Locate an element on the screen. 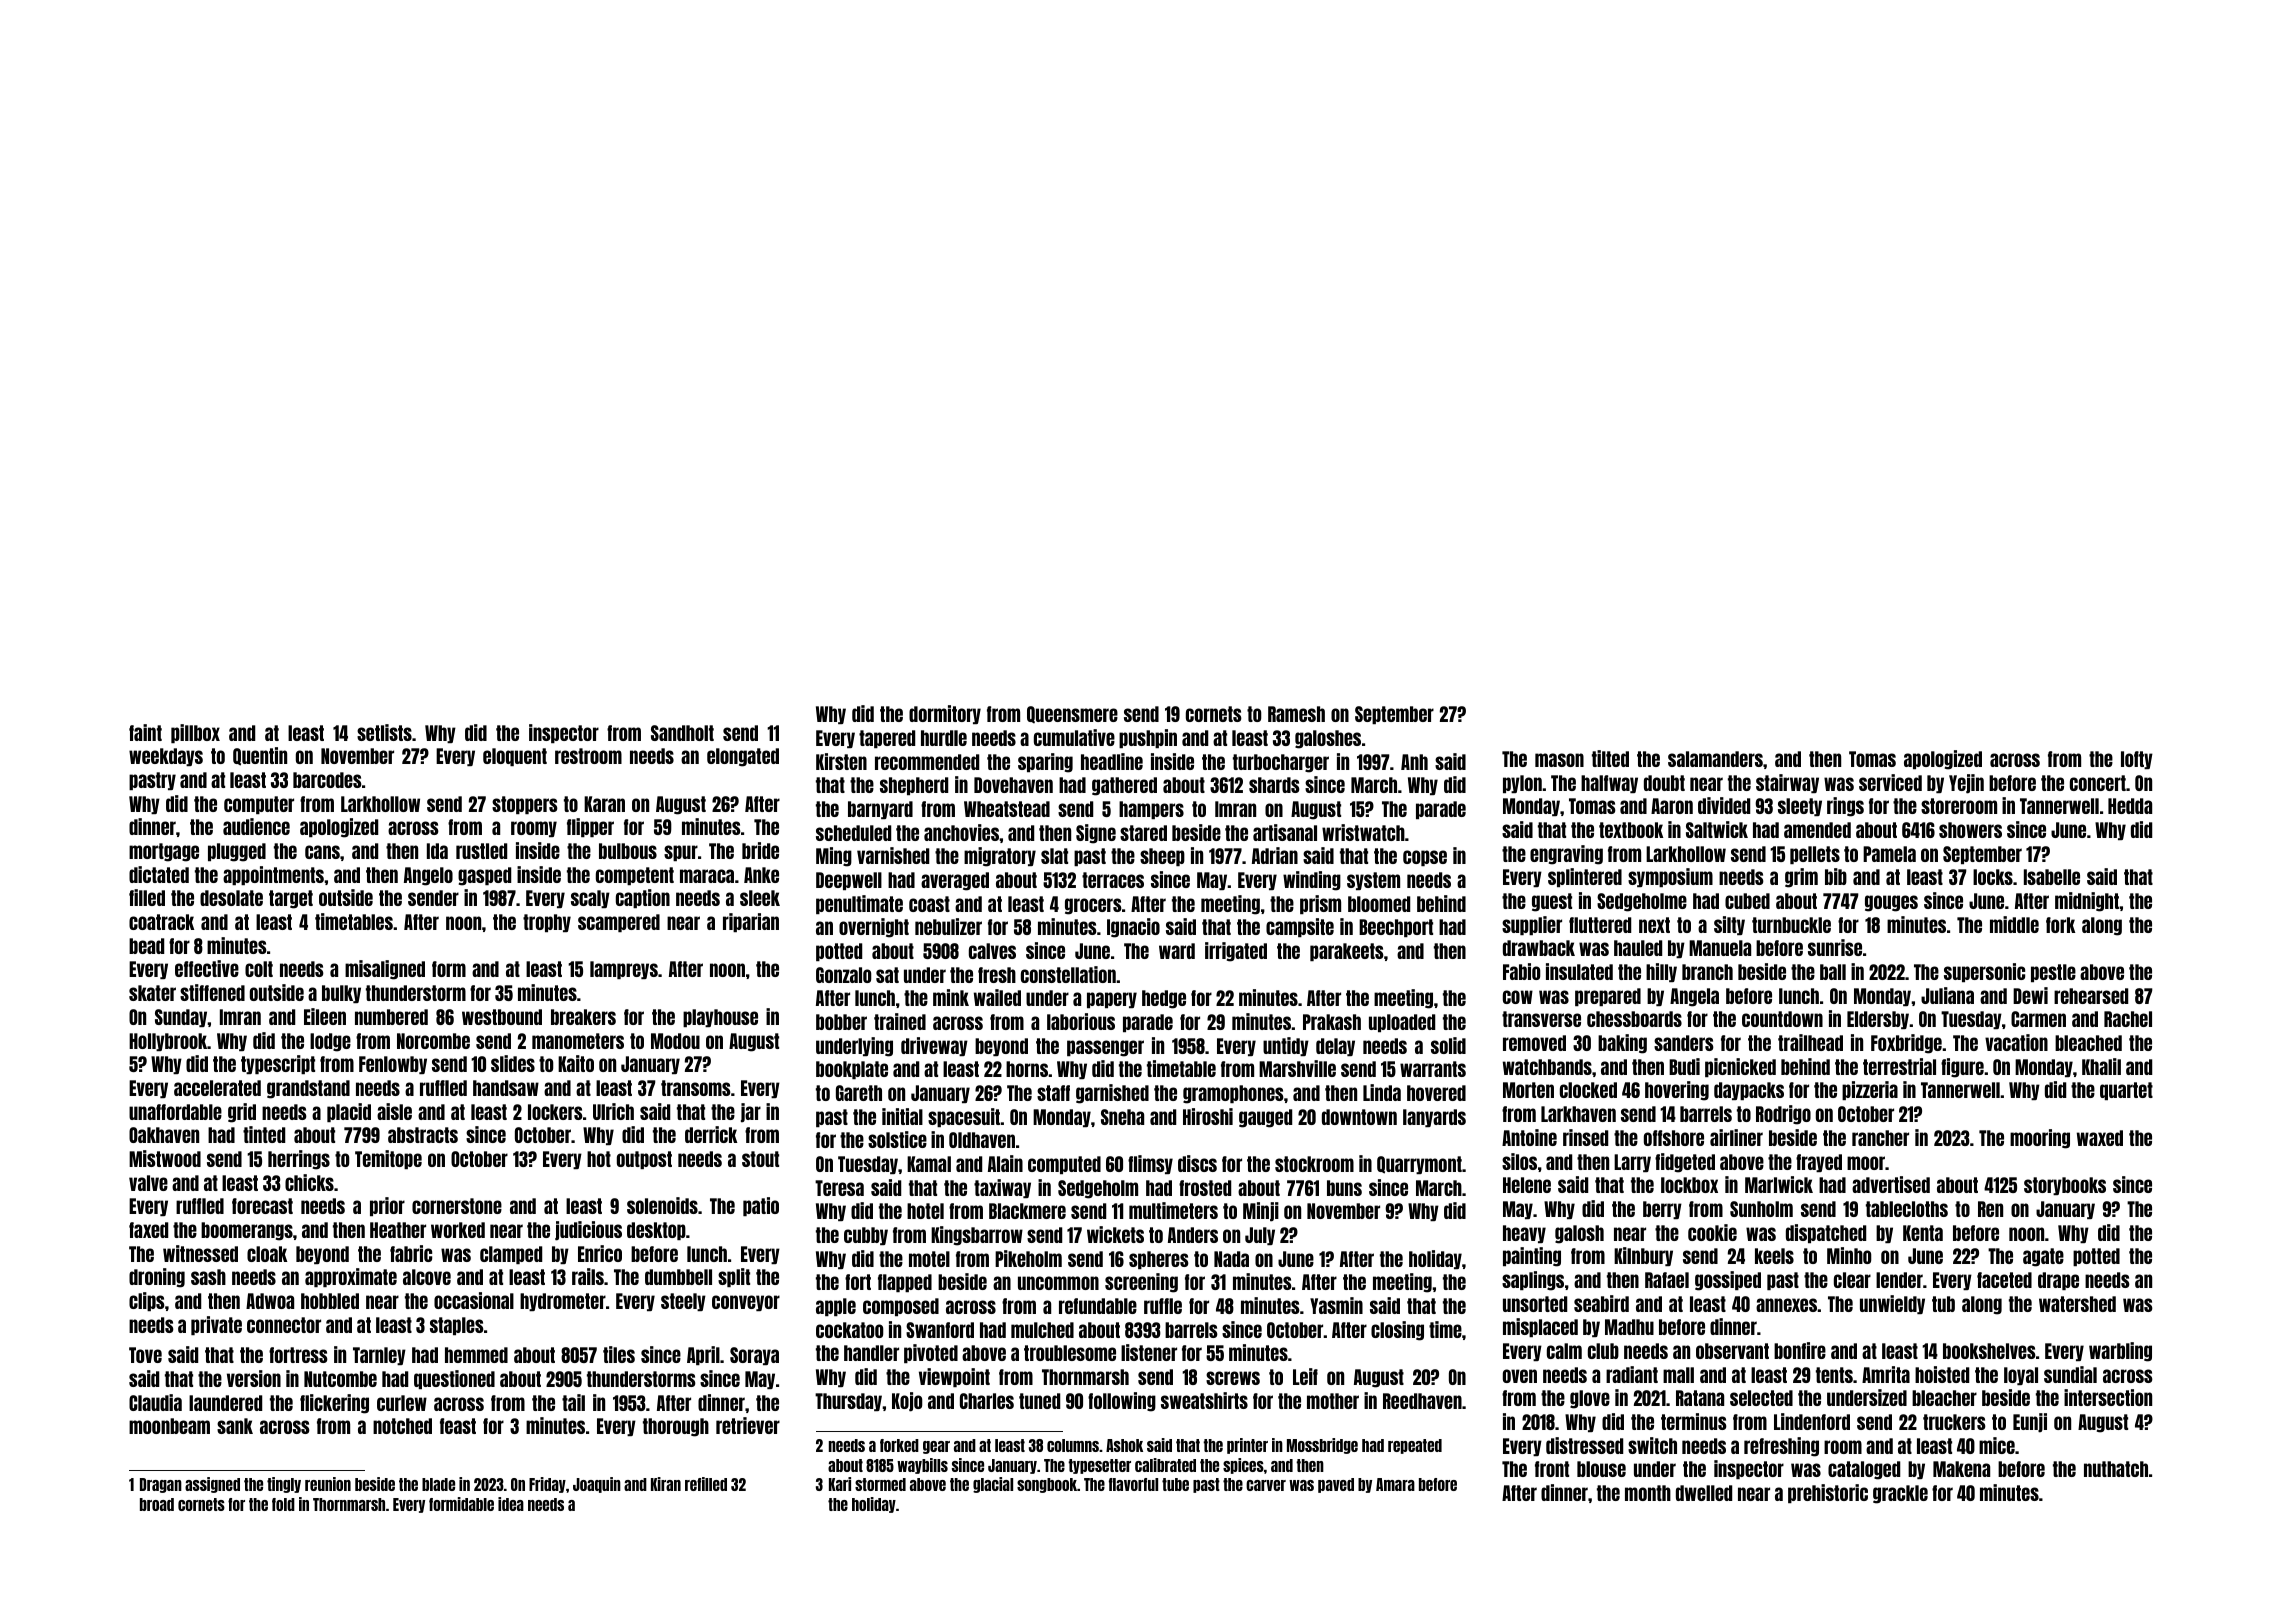 The height and width of the screenshot is (1614, 2282). broad is located at coordinates (157, 1504).
